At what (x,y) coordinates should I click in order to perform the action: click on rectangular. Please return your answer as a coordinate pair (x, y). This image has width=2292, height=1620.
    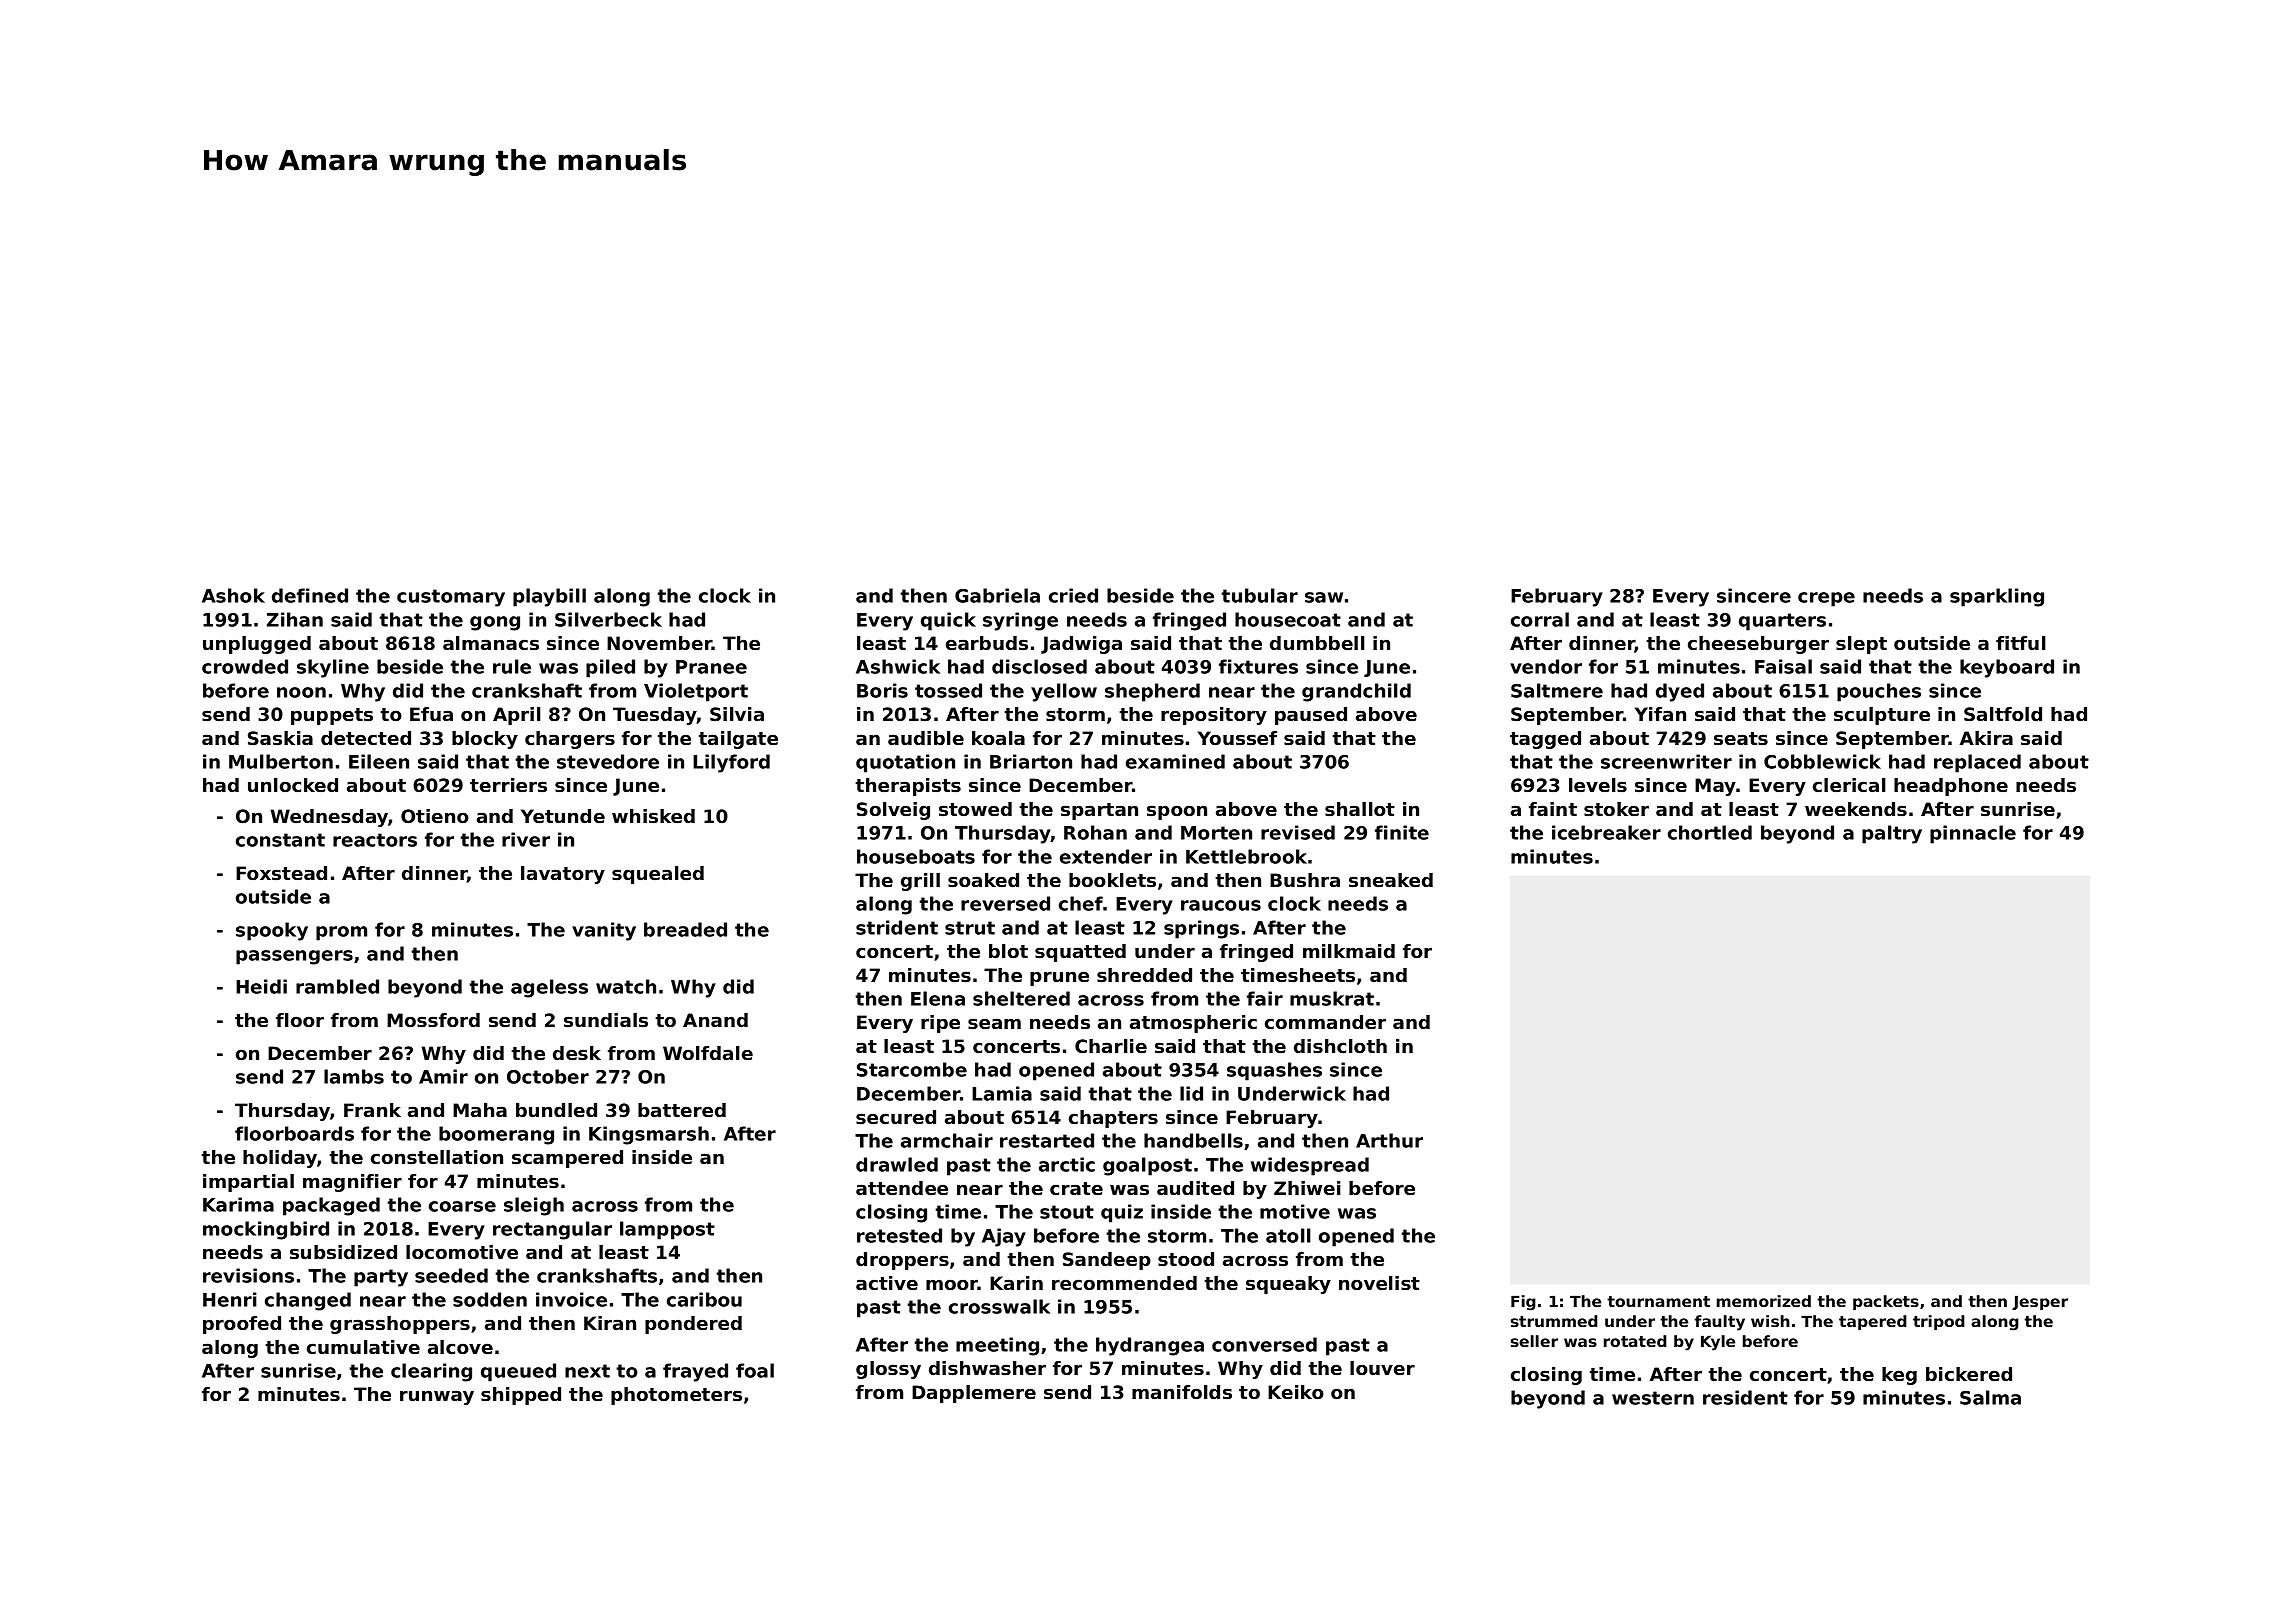
    Looking at the image, I should click on (552, 1230).
